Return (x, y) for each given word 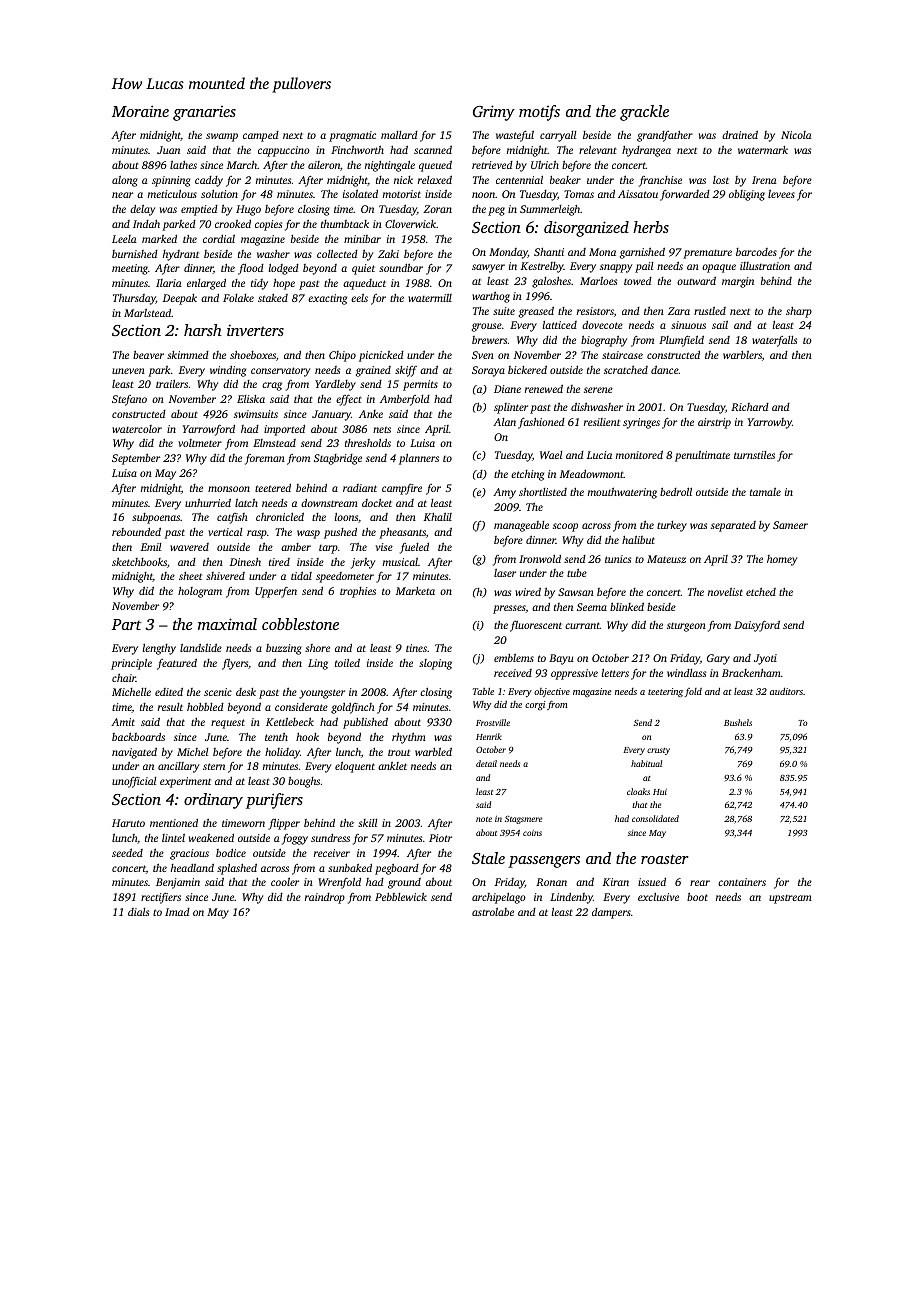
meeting (130, 269)
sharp (799, 312)
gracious (189, 854)
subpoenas (156, 518)
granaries (204, 113)
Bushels (738, 722)
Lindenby (571, 898)
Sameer (790, 525)
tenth (276, 737)
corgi (535, 705)
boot (697, 896)
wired (528, 591)
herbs (651, 227)
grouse (487, 327)
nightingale (390, 166)
